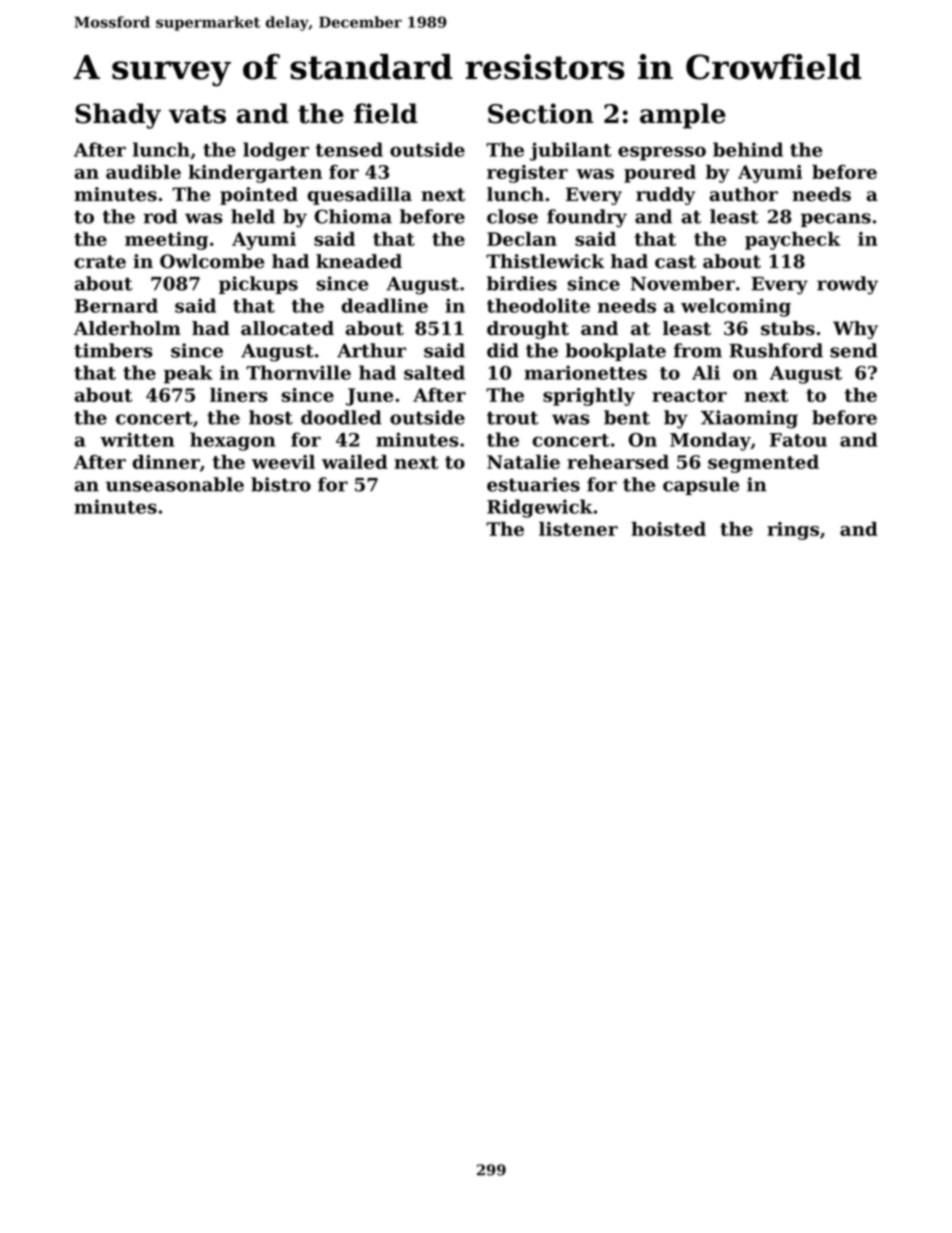 This page has height=1233, width=952. What do you see at coordinates (116, 305) in the page?
I see `Bernard` at bounding box center [116, 305].
